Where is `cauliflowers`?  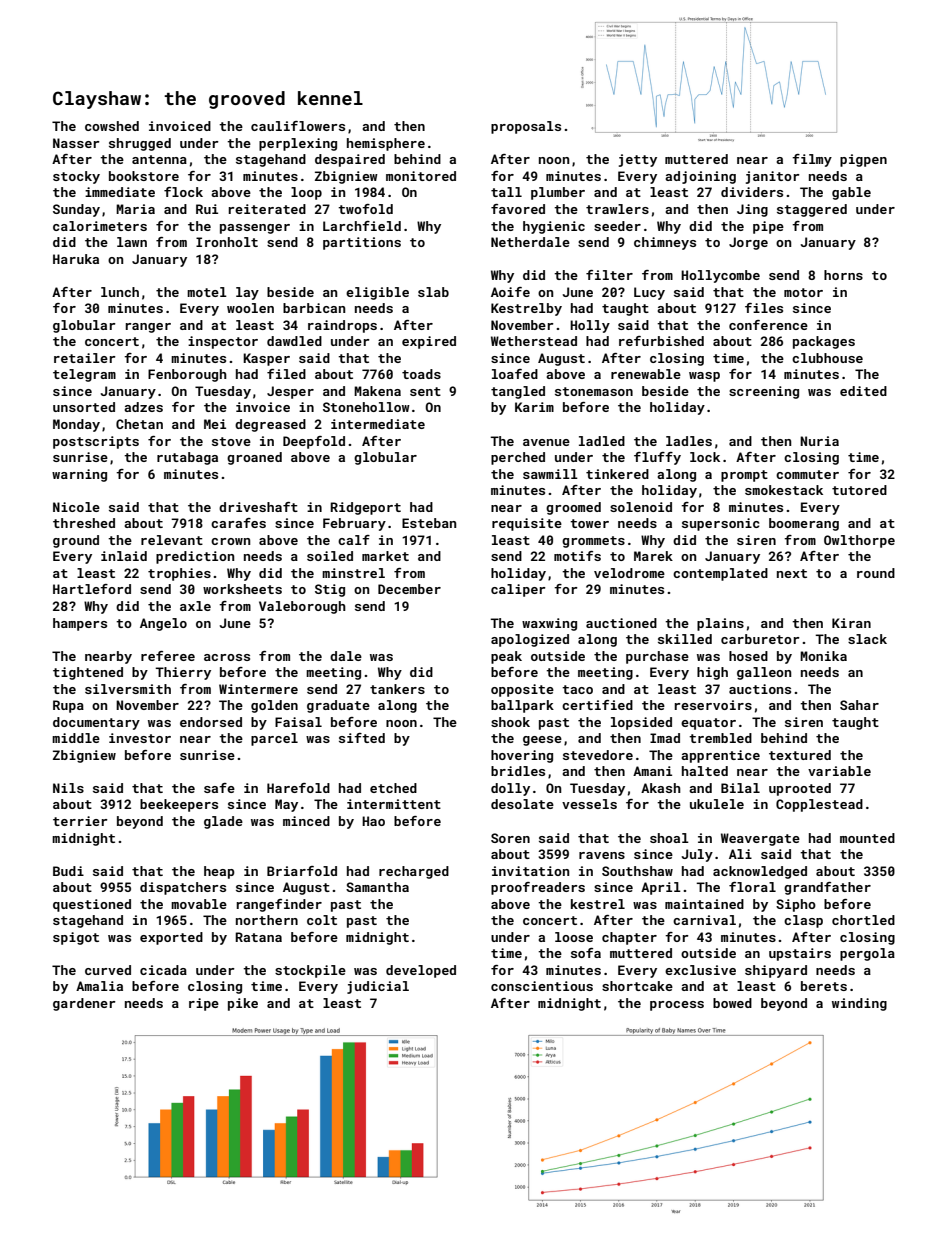
cauliflowers is located at coordinates (298, 126).
